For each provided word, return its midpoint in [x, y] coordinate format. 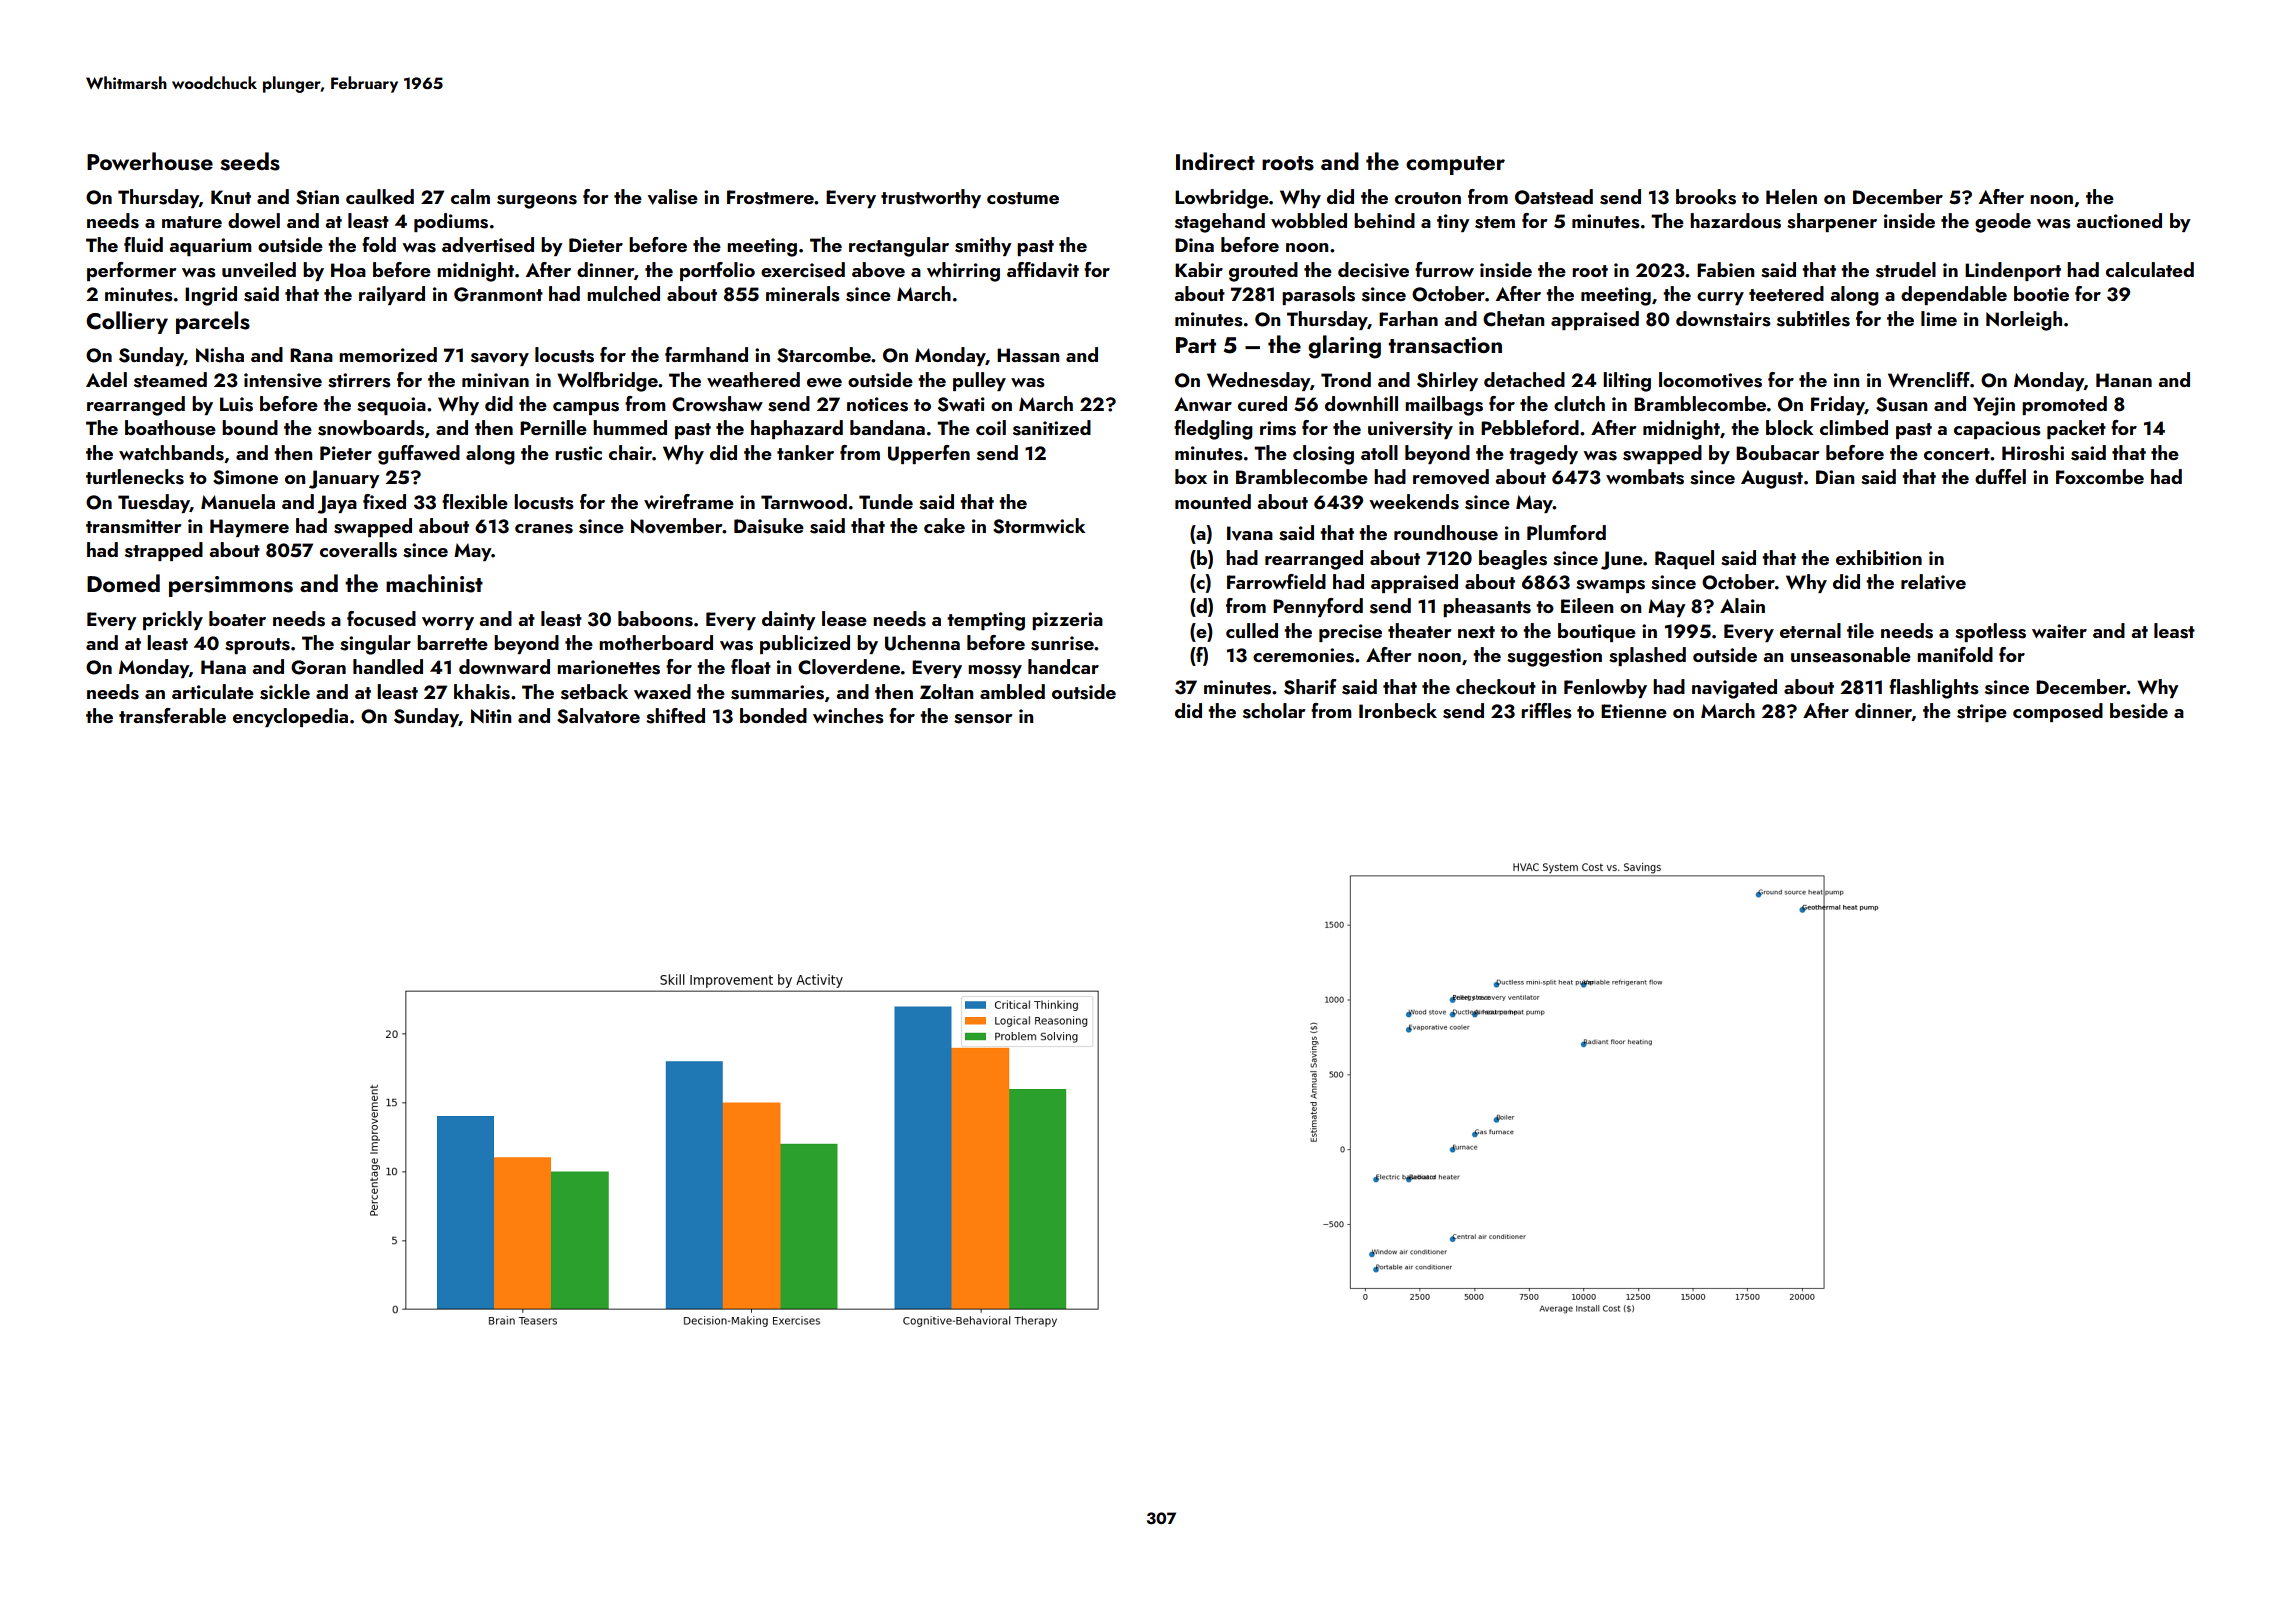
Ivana [1250, 533]
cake [944, 525]
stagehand [1220, 223]
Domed [123, 583]
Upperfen [929, 454]
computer [1455, 165]
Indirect [1215, 161]
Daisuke [769, 526]
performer [131, 271]
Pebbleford [1530, 427]
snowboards [371, 428]
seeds [250, 161]
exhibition [1879, 557]
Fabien [1725, 269]
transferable [172, 716]
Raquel [1684, 559]
